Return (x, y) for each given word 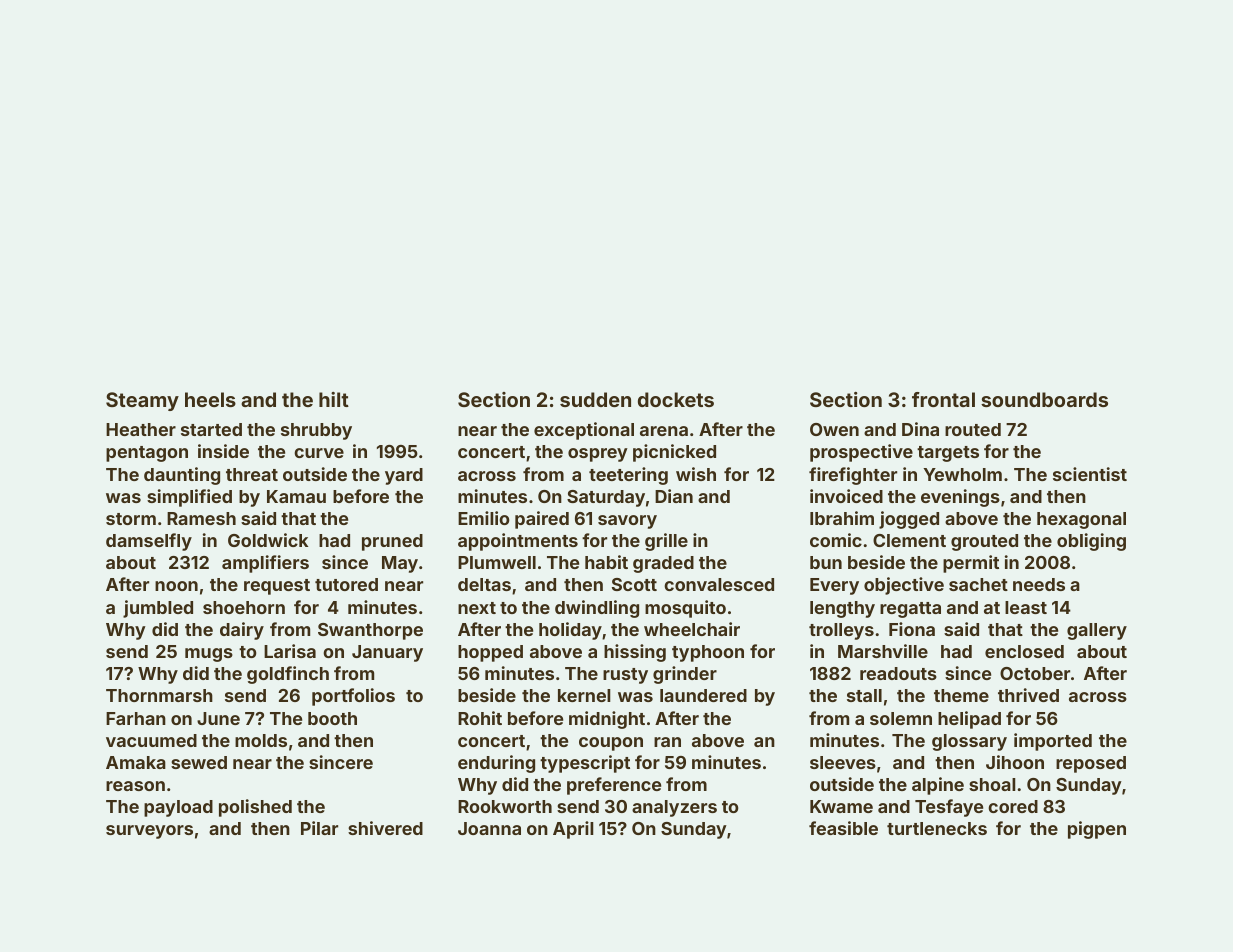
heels (210, 399)
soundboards (1044, 399)
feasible (843, 828)
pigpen (1097, 830)
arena (664, 431)
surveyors (149, 832)
